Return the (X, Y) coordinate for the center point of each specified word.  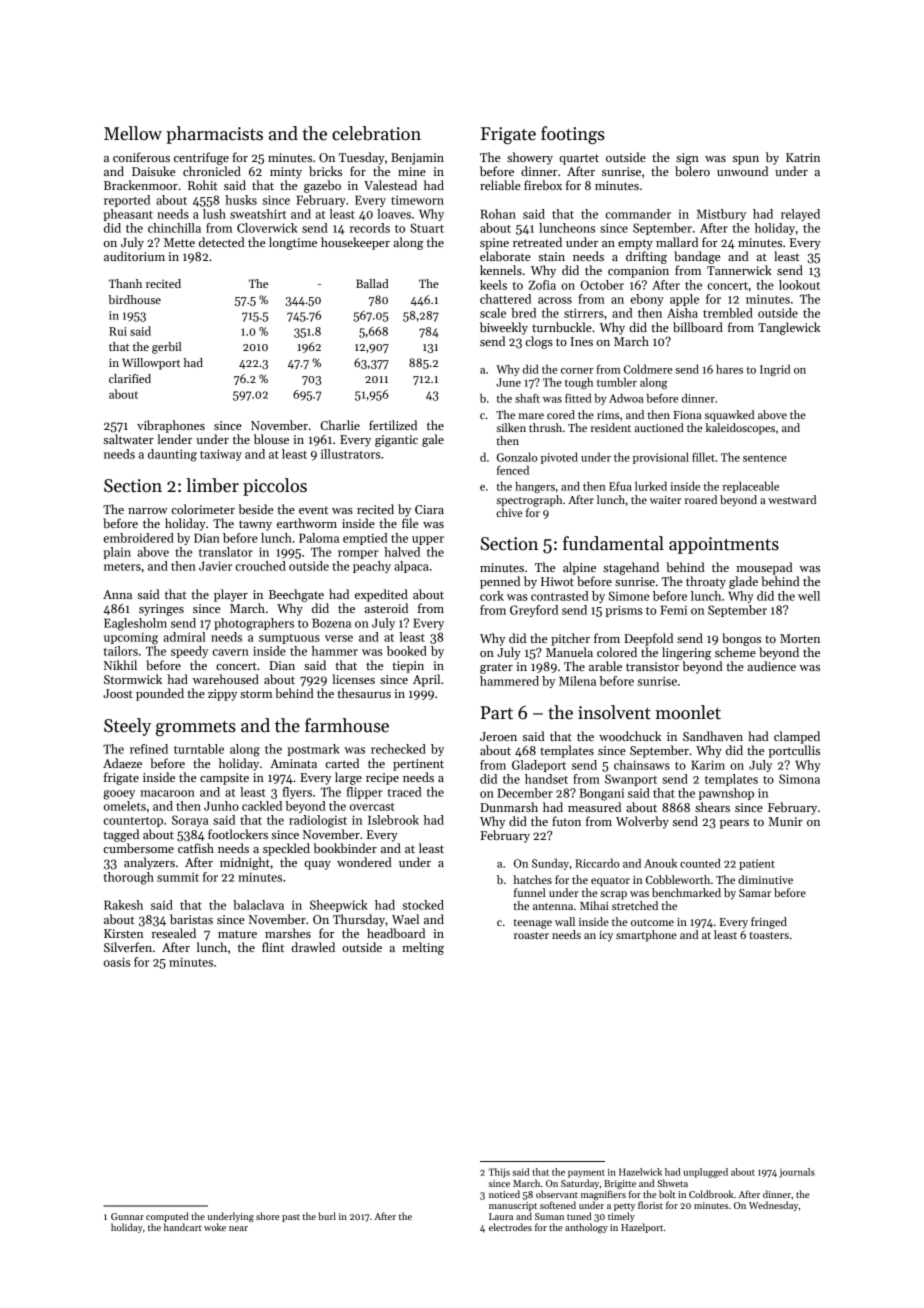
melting (423, 948)
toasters (769, 935)
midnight (245, 863)
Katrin (803, 157)
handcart (183, 1227)
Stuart (427, 228)
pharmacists (214, 135)
